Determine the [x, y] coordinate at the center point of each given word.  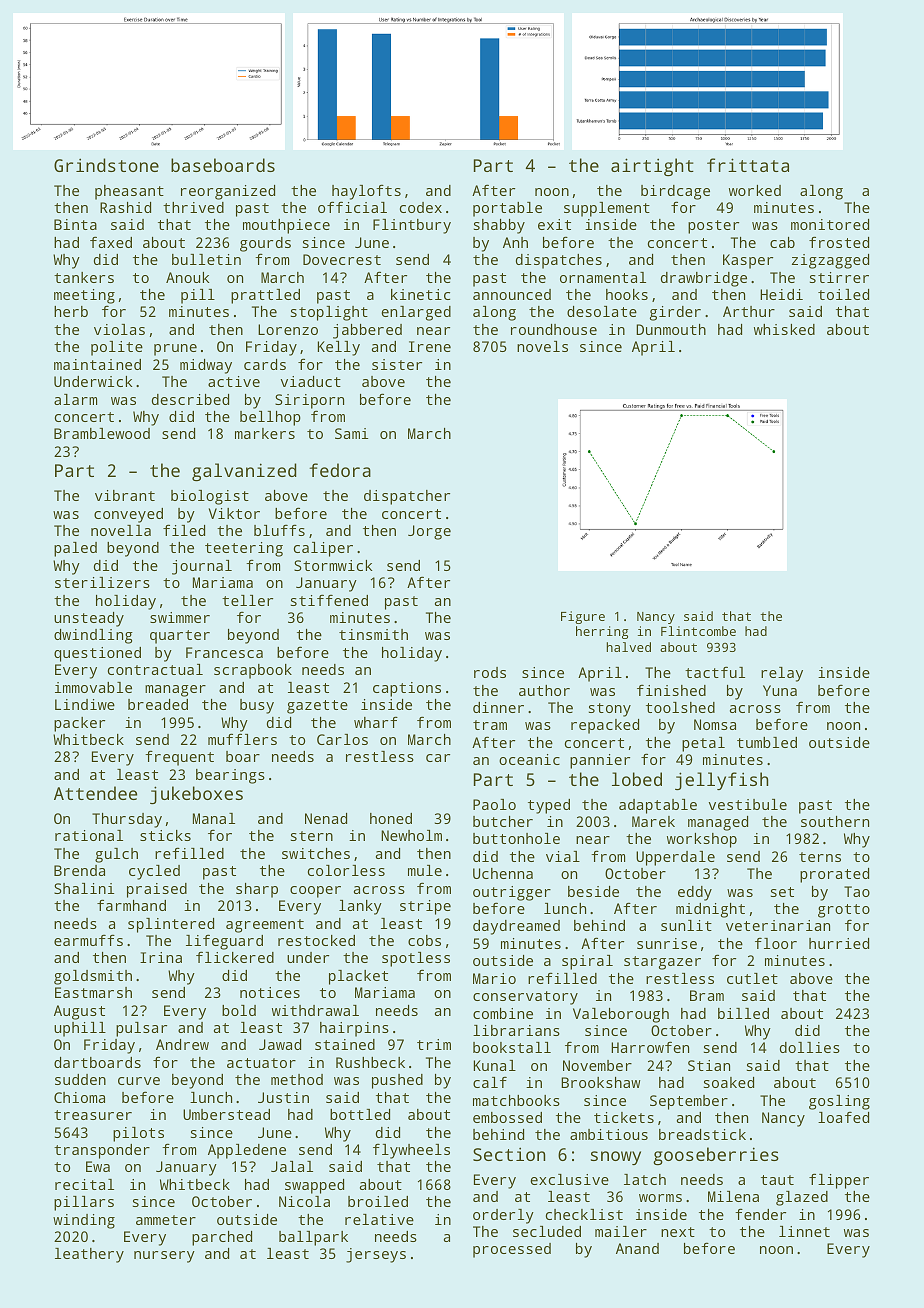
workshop [702, 840]
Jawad [280, 1044]
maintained [97, 364]
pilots [138, 1134]
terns [820, 857]
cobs [424, 940]
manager [175, 691]
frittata [748, 165]
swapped [314, 1186]
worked [755, 190]
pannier [600, 761]
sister [397, 364]
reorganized [228, 192]
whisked [784, 329]
